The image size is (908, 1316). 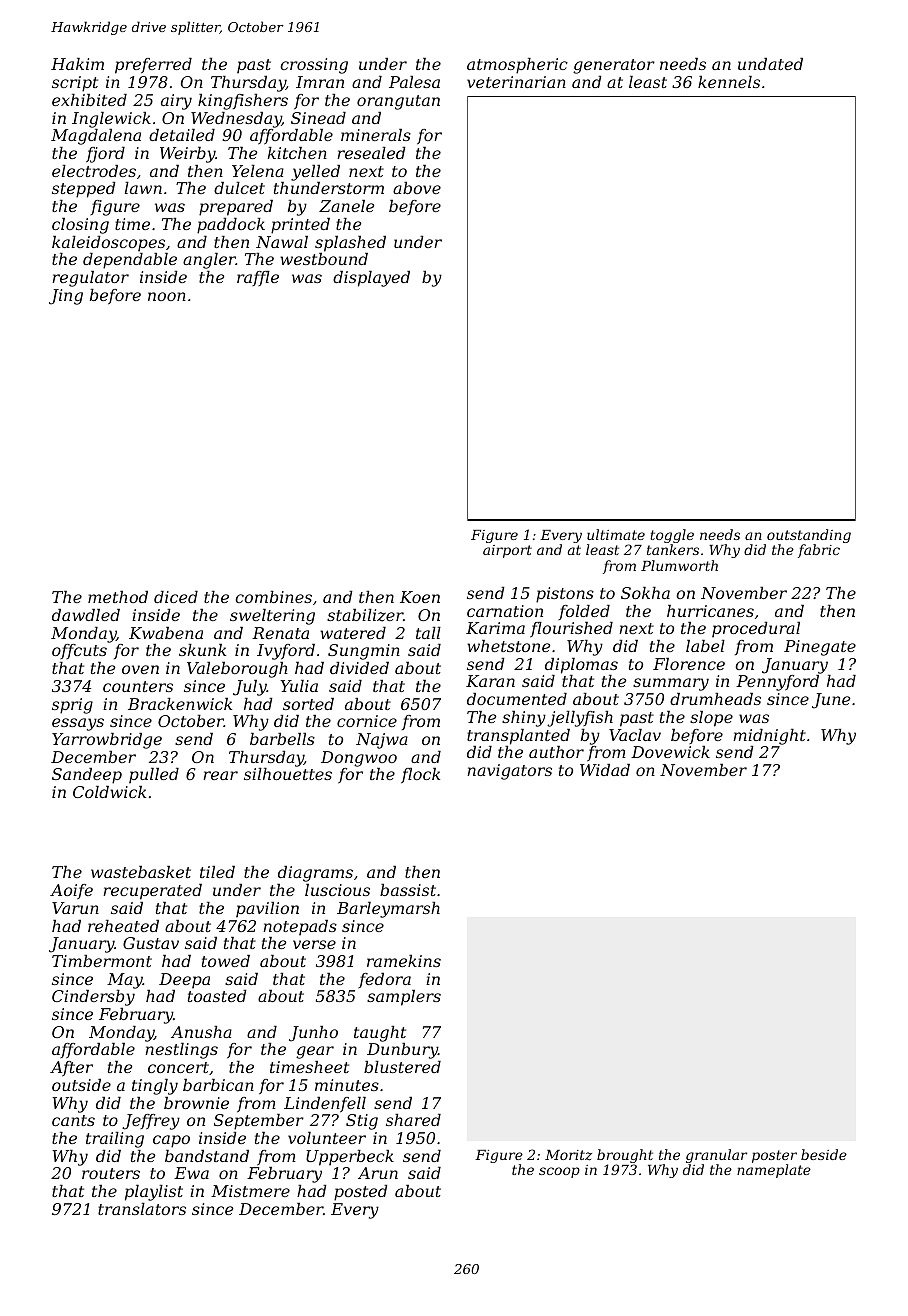 What do you see at coordinates (729, 82) in the screenshot?
I see `kennels` at bounding box center [729, 82].
